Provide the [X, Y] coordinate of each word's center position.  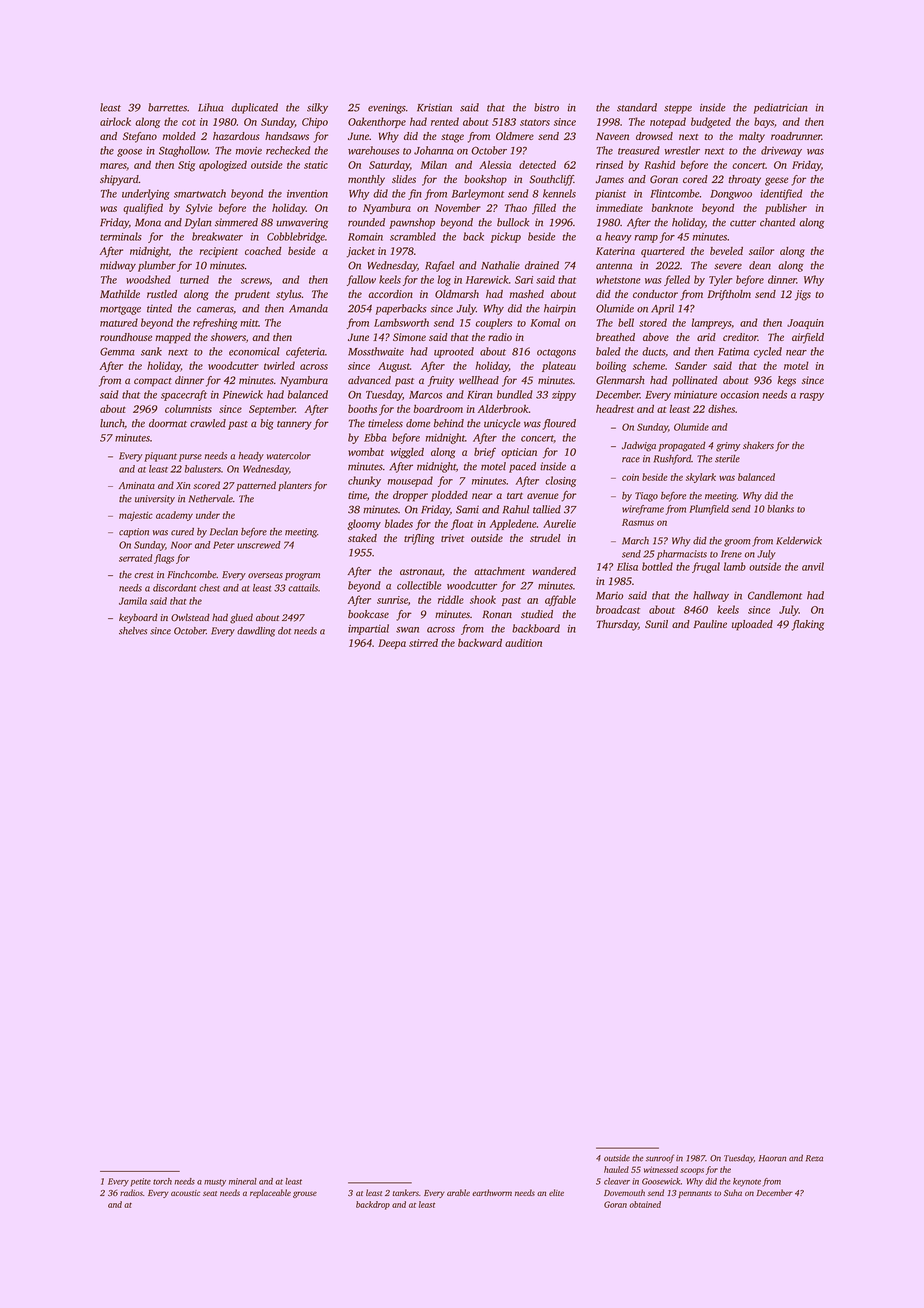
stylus [289, 295]
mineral [243, 1181]
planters [295, 486]
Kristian [434, 107]
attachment [499, 571]
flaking [808, 625]
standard [637, 107]
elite [556, 1192]
